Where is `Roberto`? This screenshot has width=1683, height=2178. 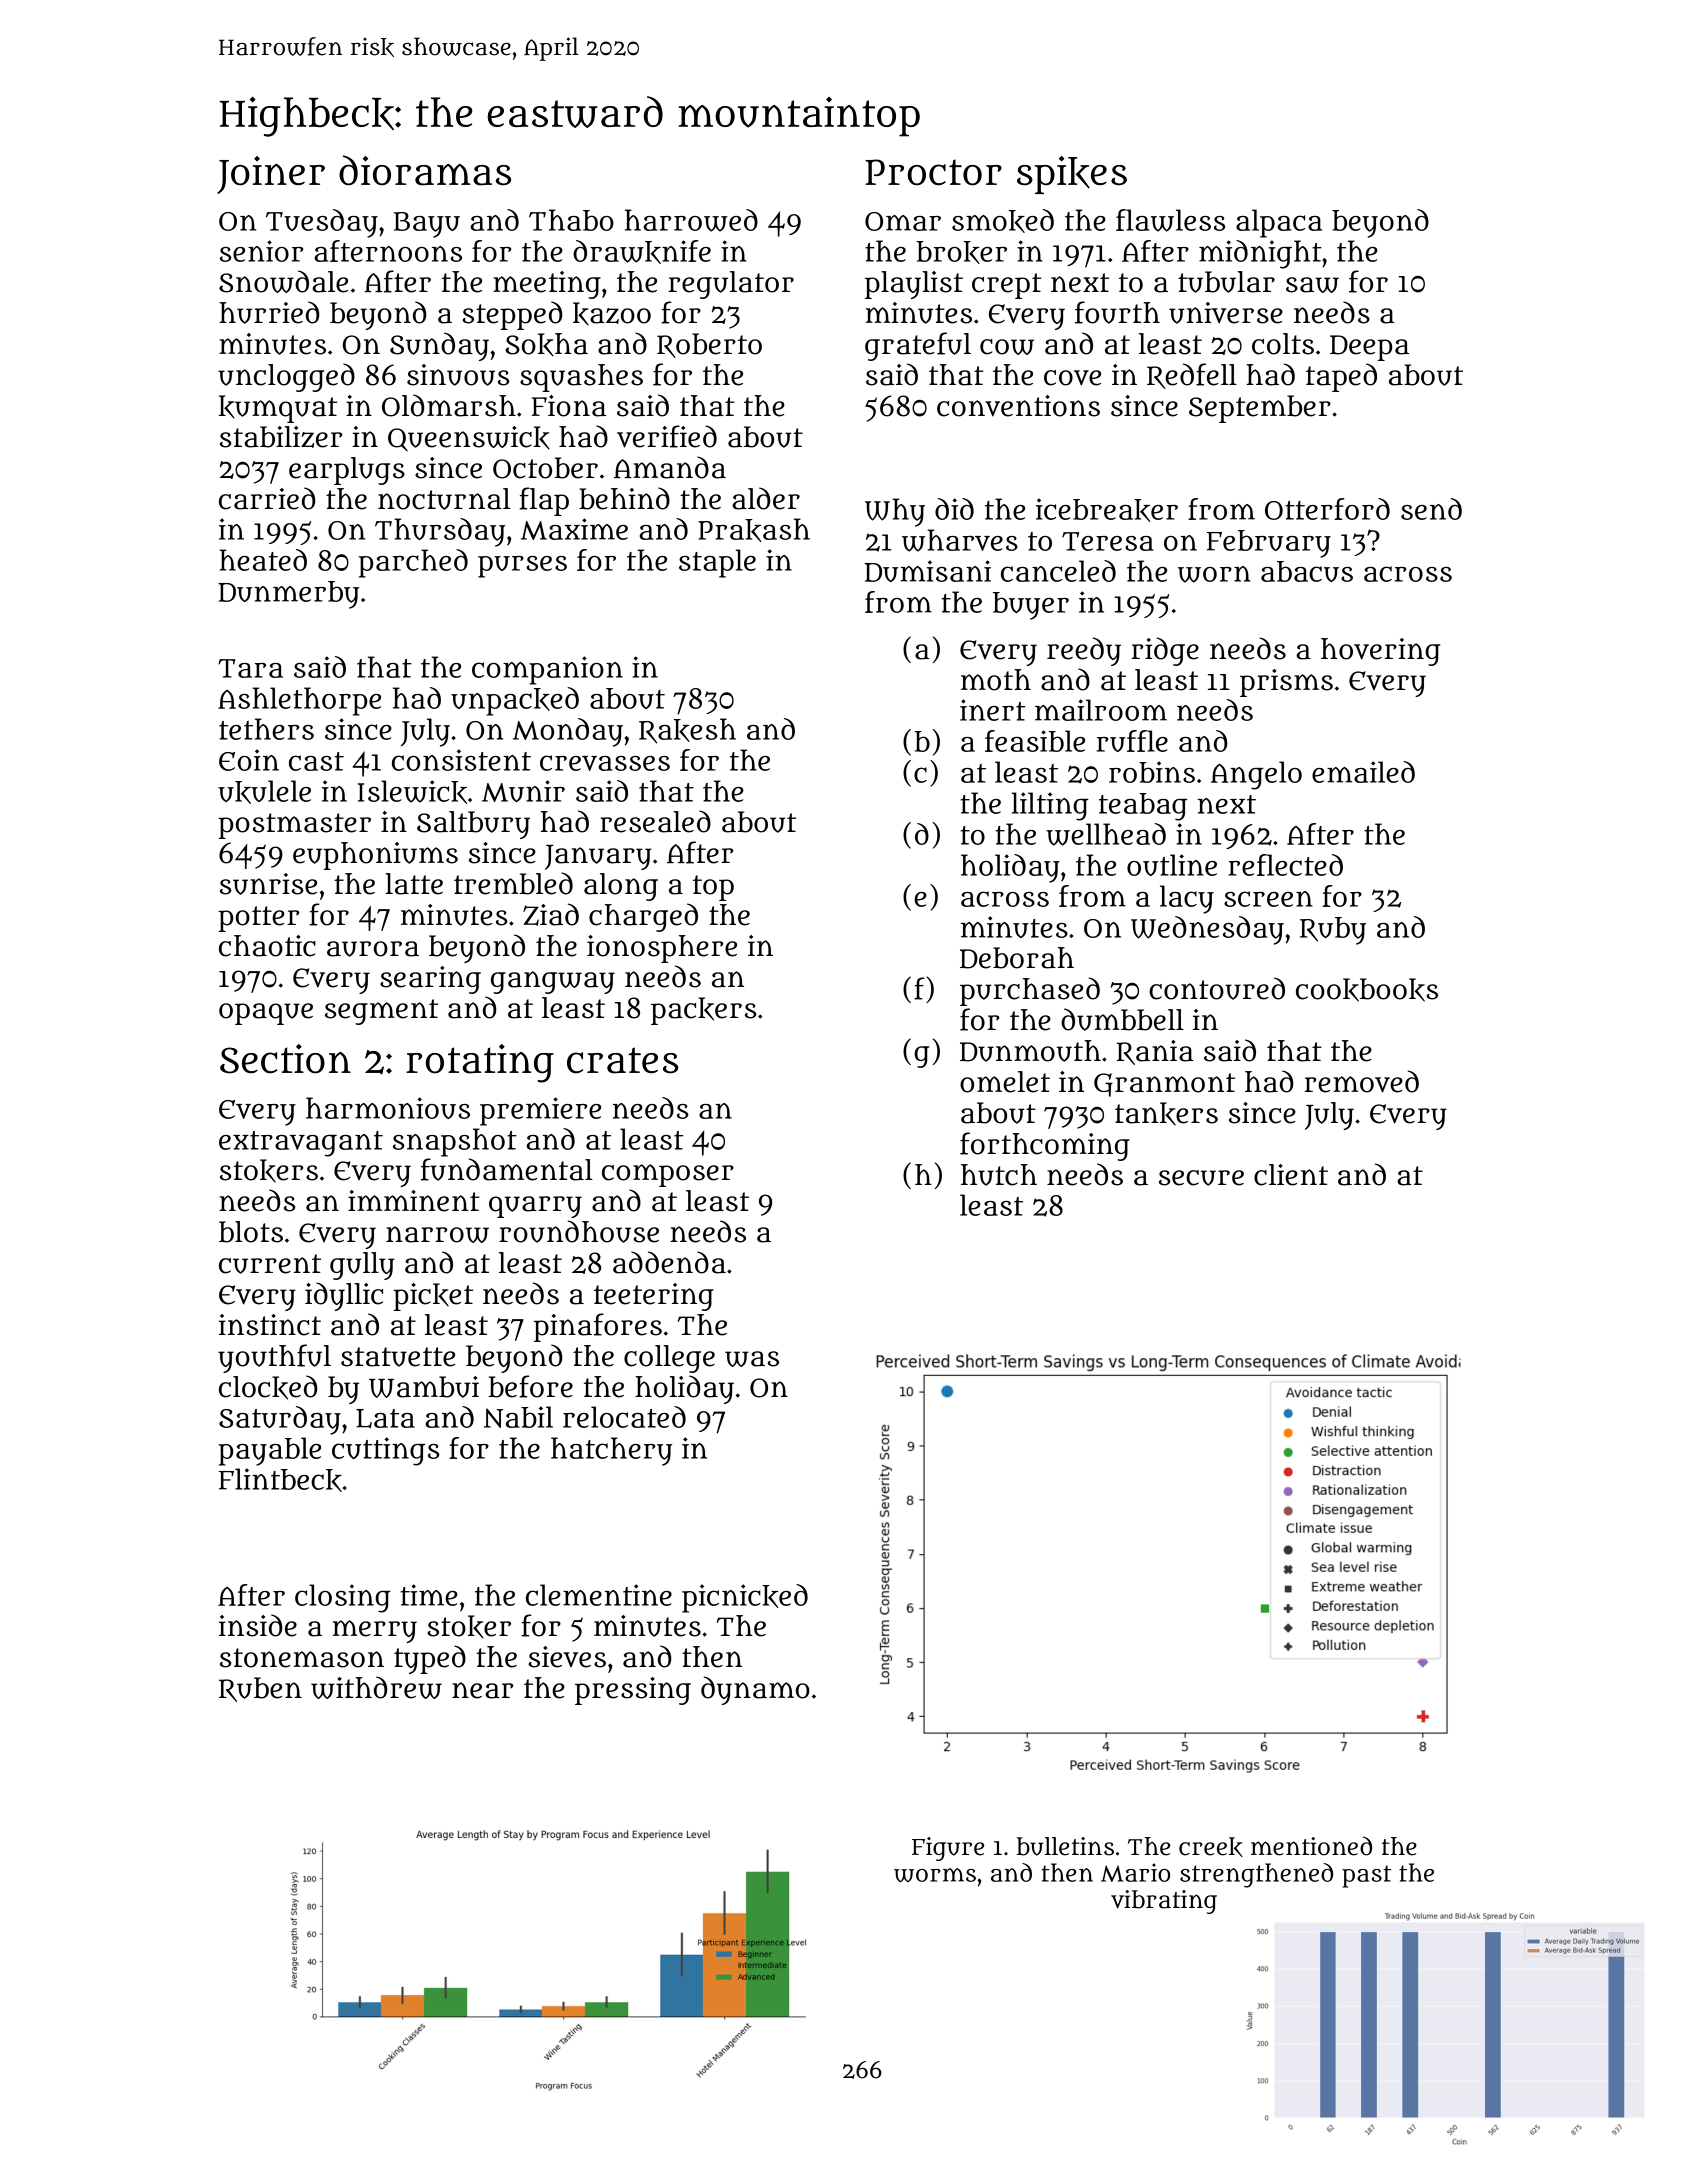 Roberto is located at coordinates (709, 345).
